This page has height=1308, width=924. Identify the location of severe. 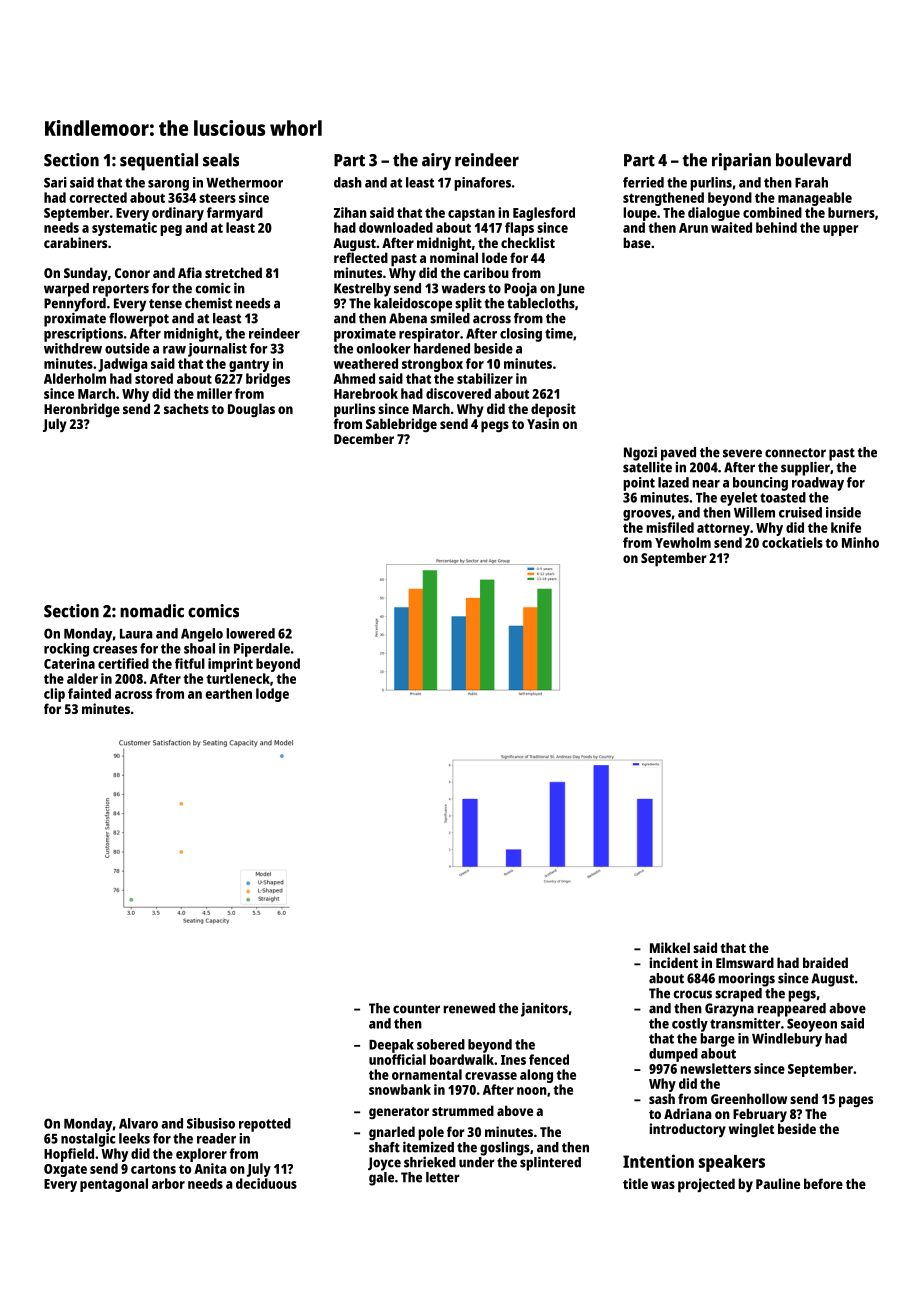
(742, 453).
